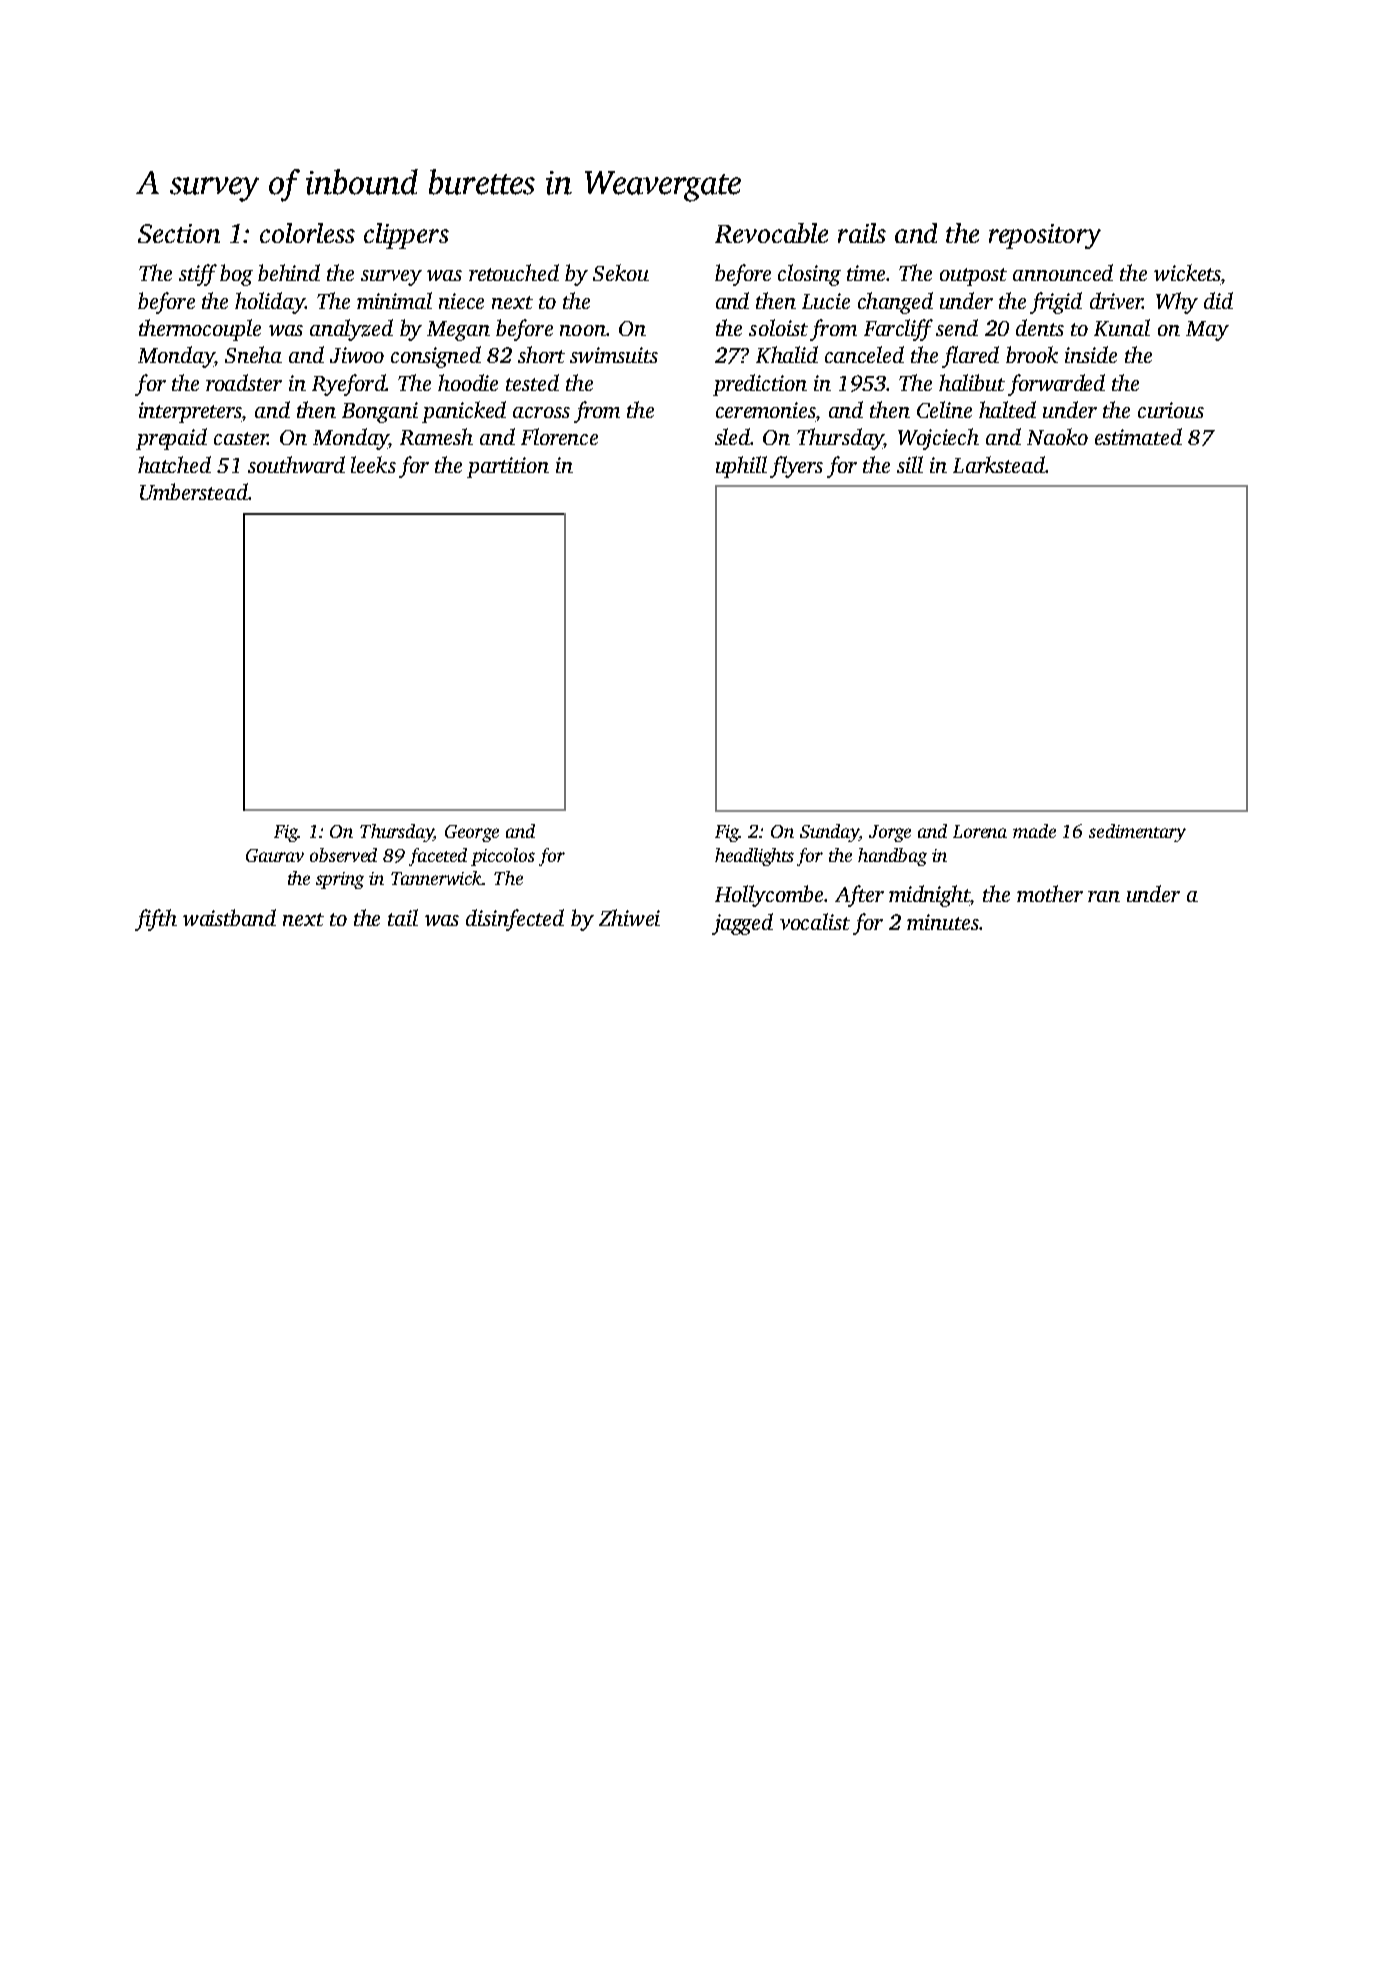 This image has width=1386, height=1969. I want to click on jagged, so click(742, 924).
